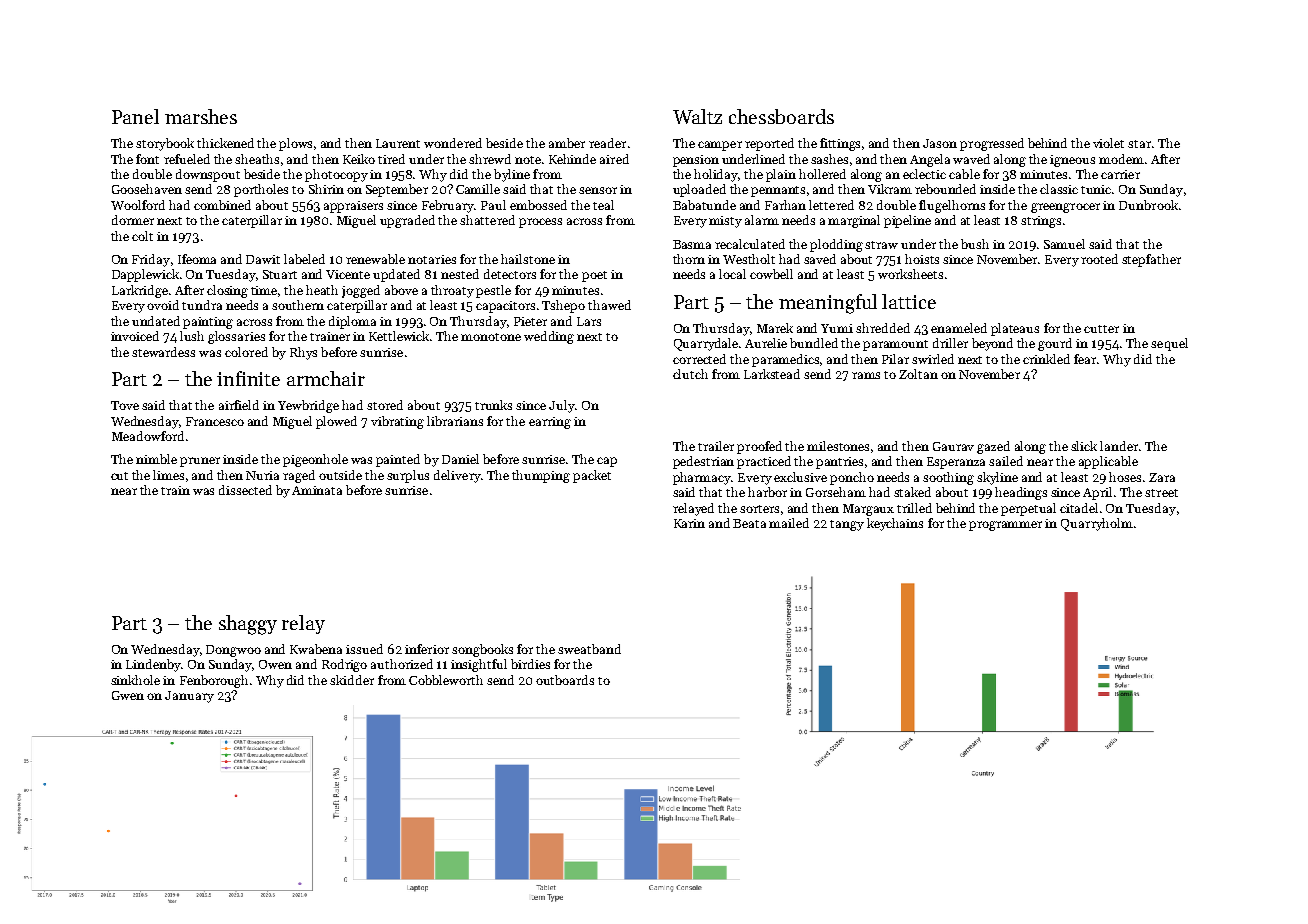  Describe the element at coordinates (245, 490) in the screenshot. I see `dissected` at that location.
